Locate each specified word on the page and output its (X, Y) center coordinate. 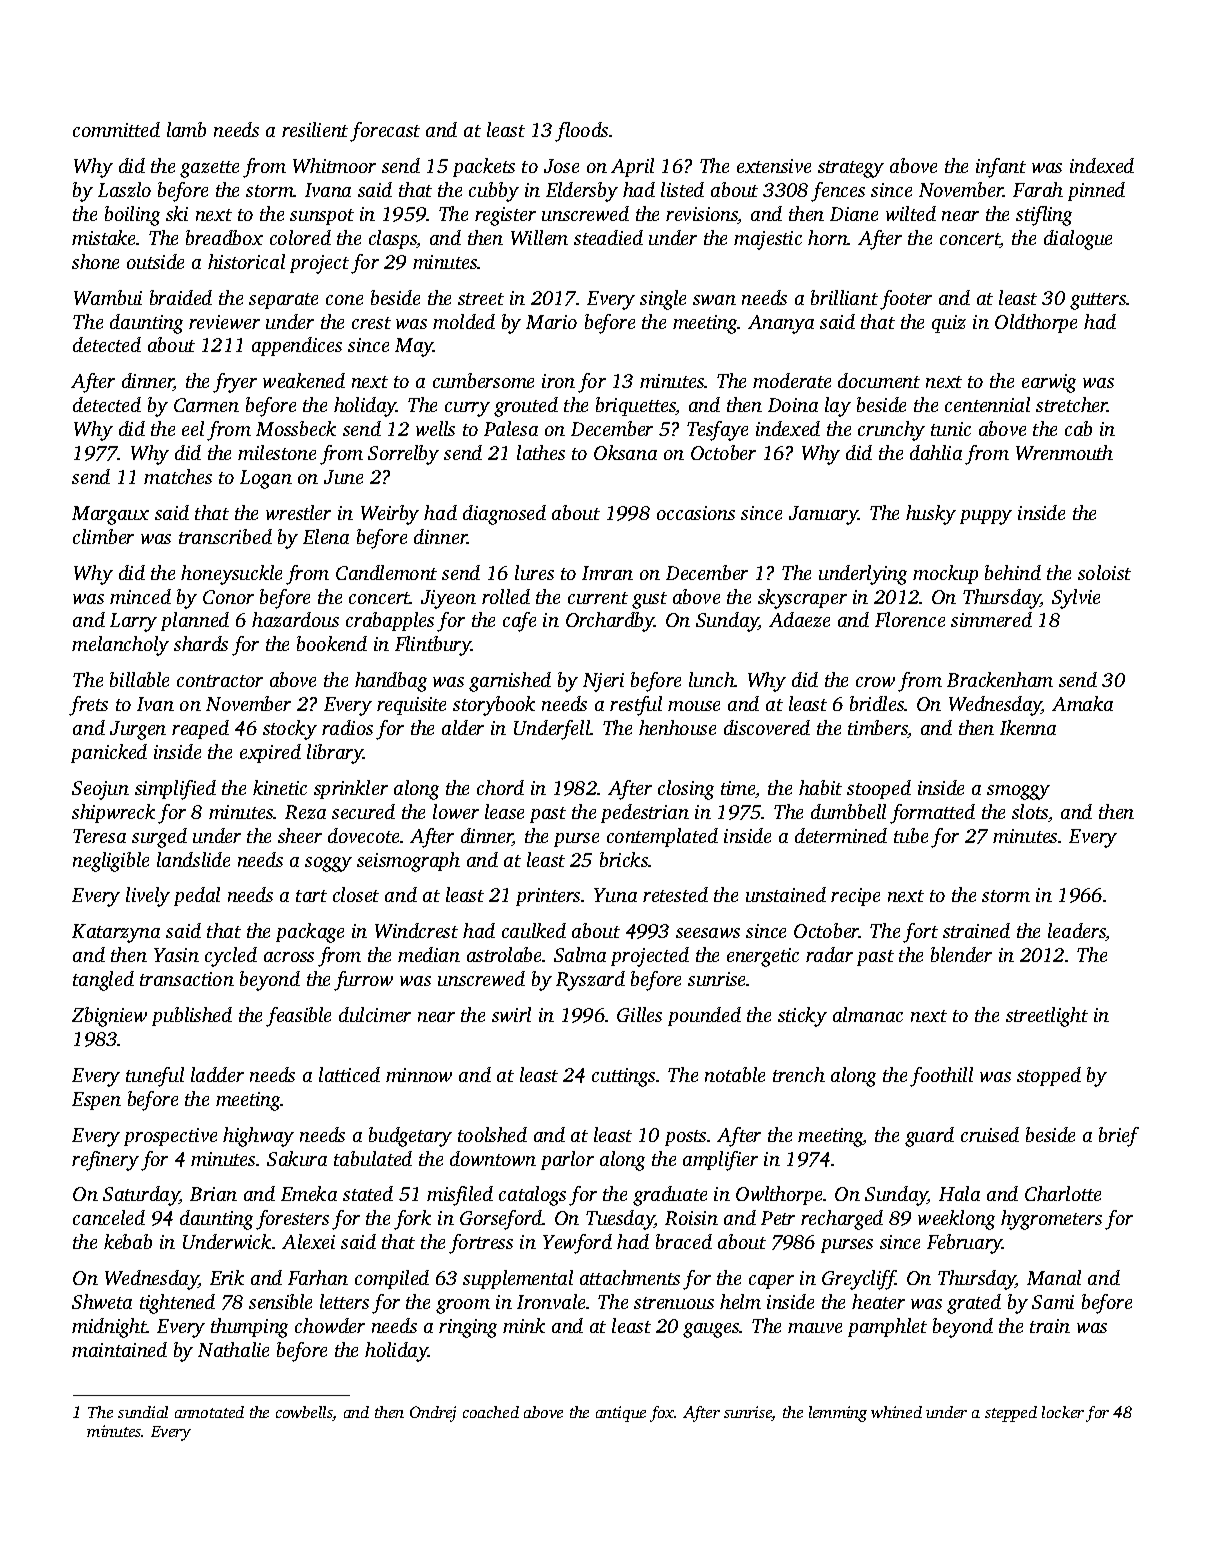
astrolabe (505, 954)
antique (621, 1414)
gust (649, 600)
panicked (109, 753)
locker (1063, 1412)
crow (875, 682)
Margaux (110, 515)
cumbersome (483, 380)
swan (714, 300)
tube (911, 835)
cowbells (304, 1413)
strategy (851, 169)
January (824, 515)
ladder (217, 1074)
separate (283, 301)
